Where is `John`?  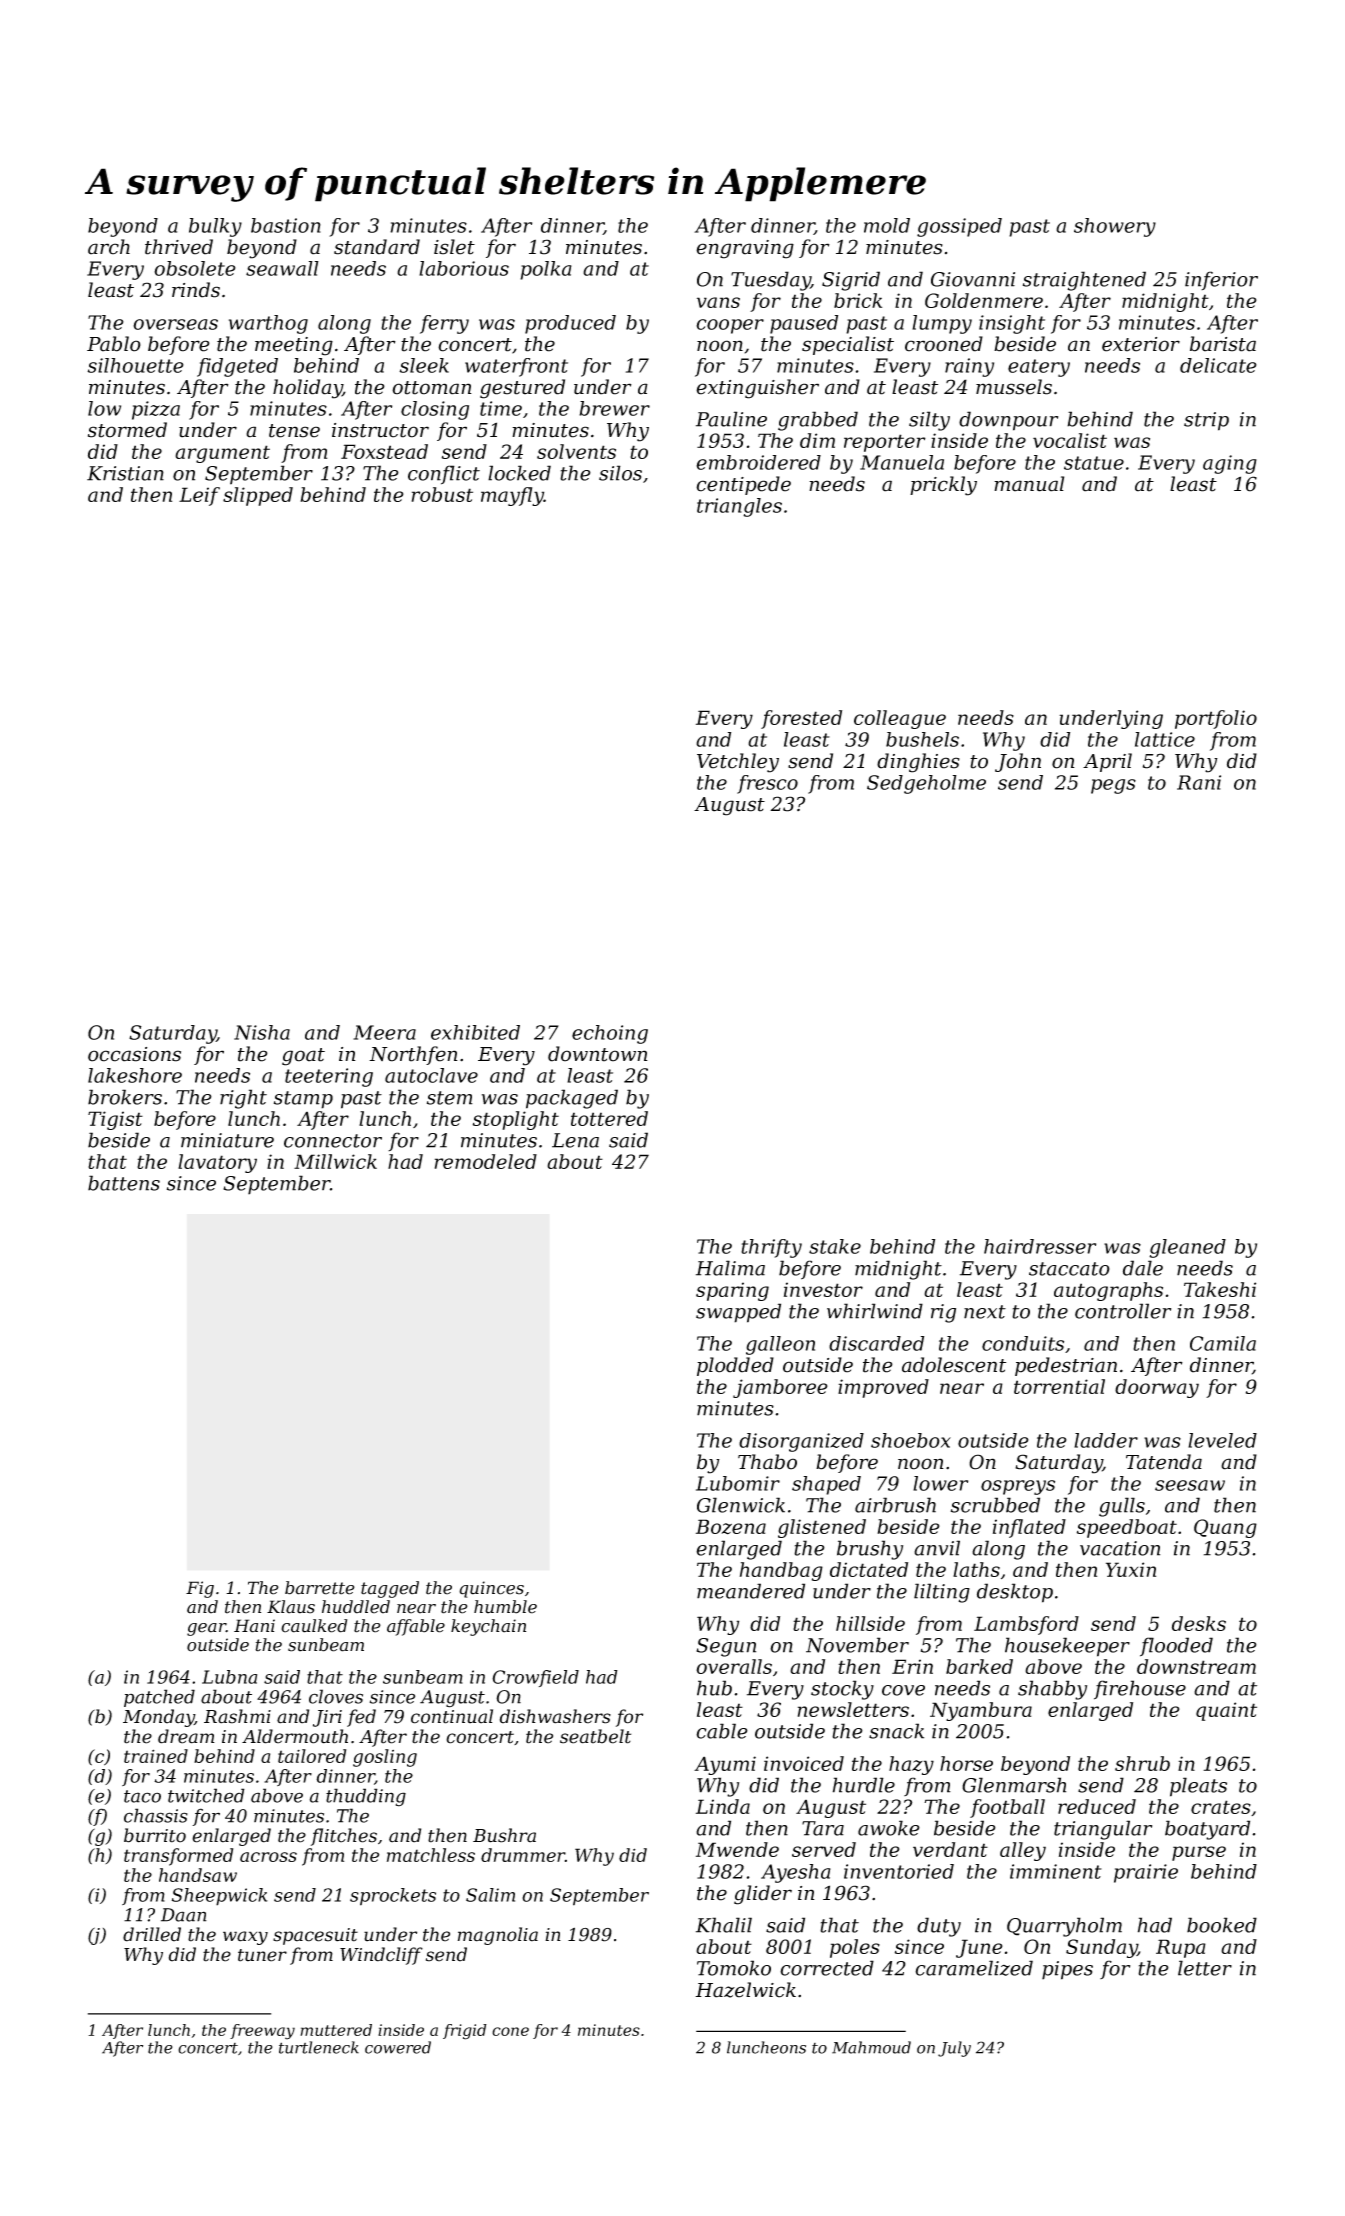 John is located at coordinates (1018, 762).
